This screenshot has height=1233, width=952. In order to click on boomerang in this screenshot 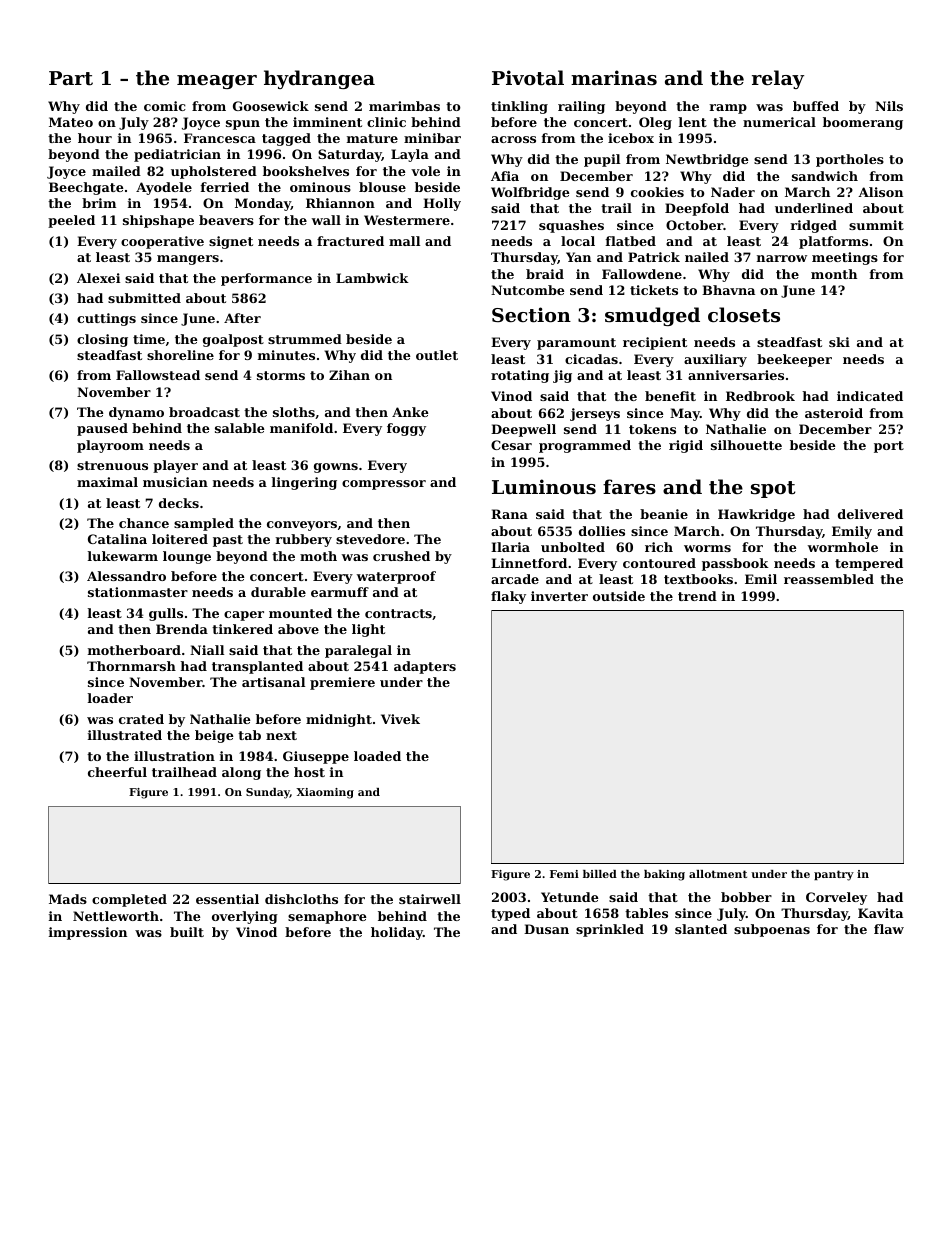, I will do `click(863, 123)`.
